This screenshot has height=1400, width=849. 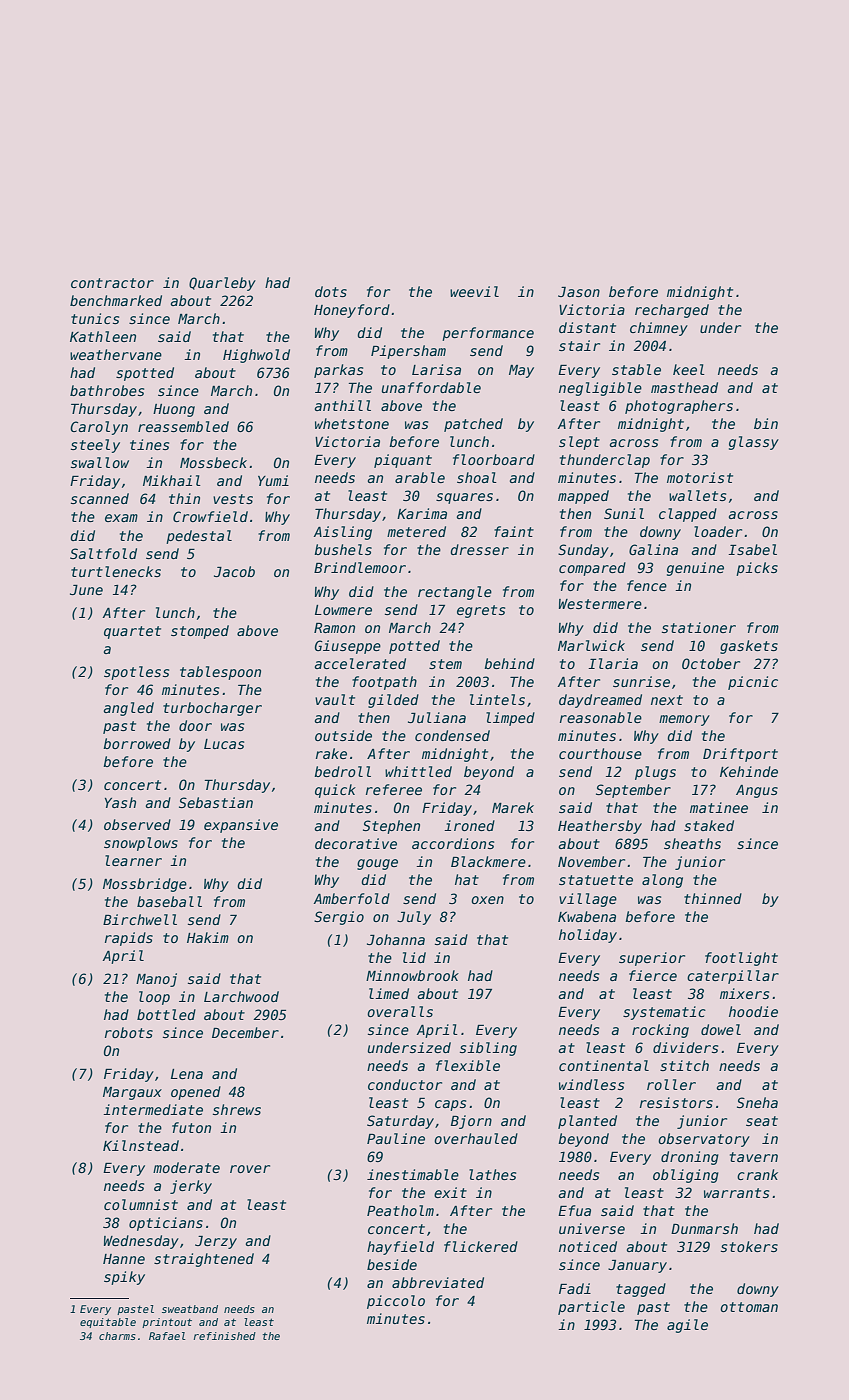 I want to click on refinished, so click(x=225, y=1336).
